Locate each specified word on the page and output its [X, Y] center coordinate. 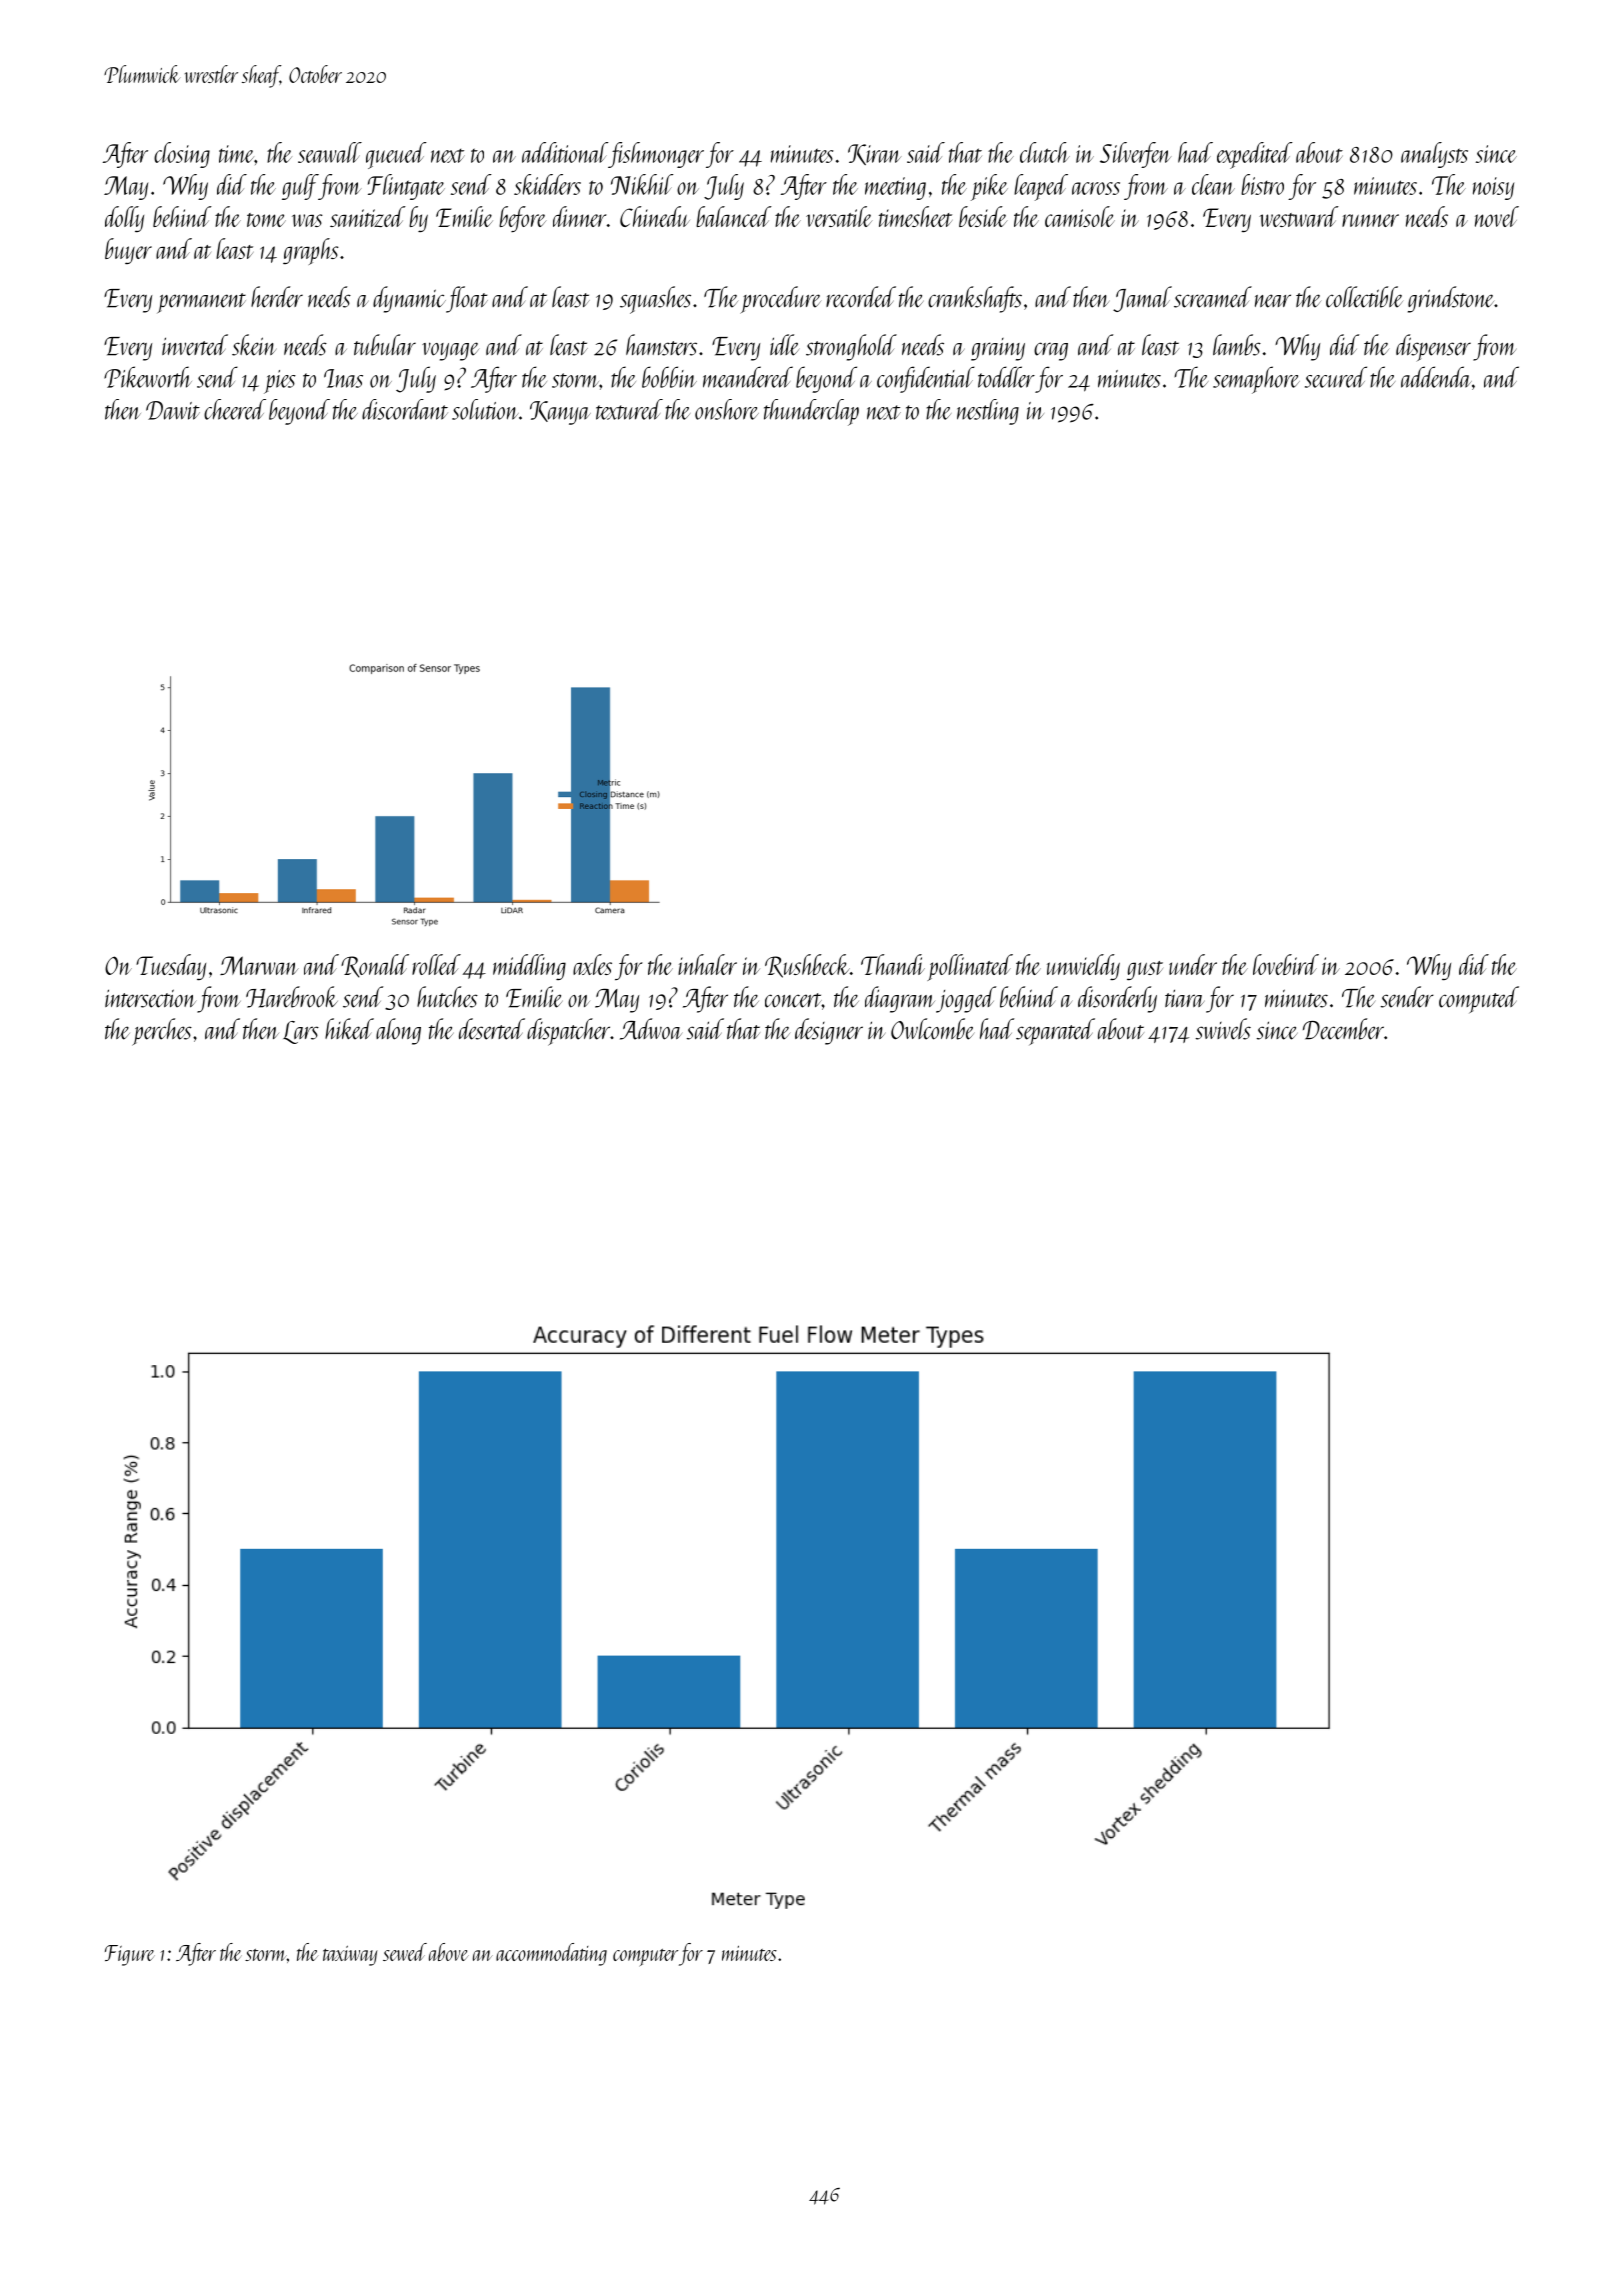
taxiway [350, 1955]
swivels [1223, 1029]
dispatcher [568, 1032]
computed [1479, 999]
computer [645, 1958]
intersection [150, 998]
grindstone [1451, 299]
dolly [124, 219]
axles [592, 964]
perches [162, 1032]
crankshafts [975, 299]
